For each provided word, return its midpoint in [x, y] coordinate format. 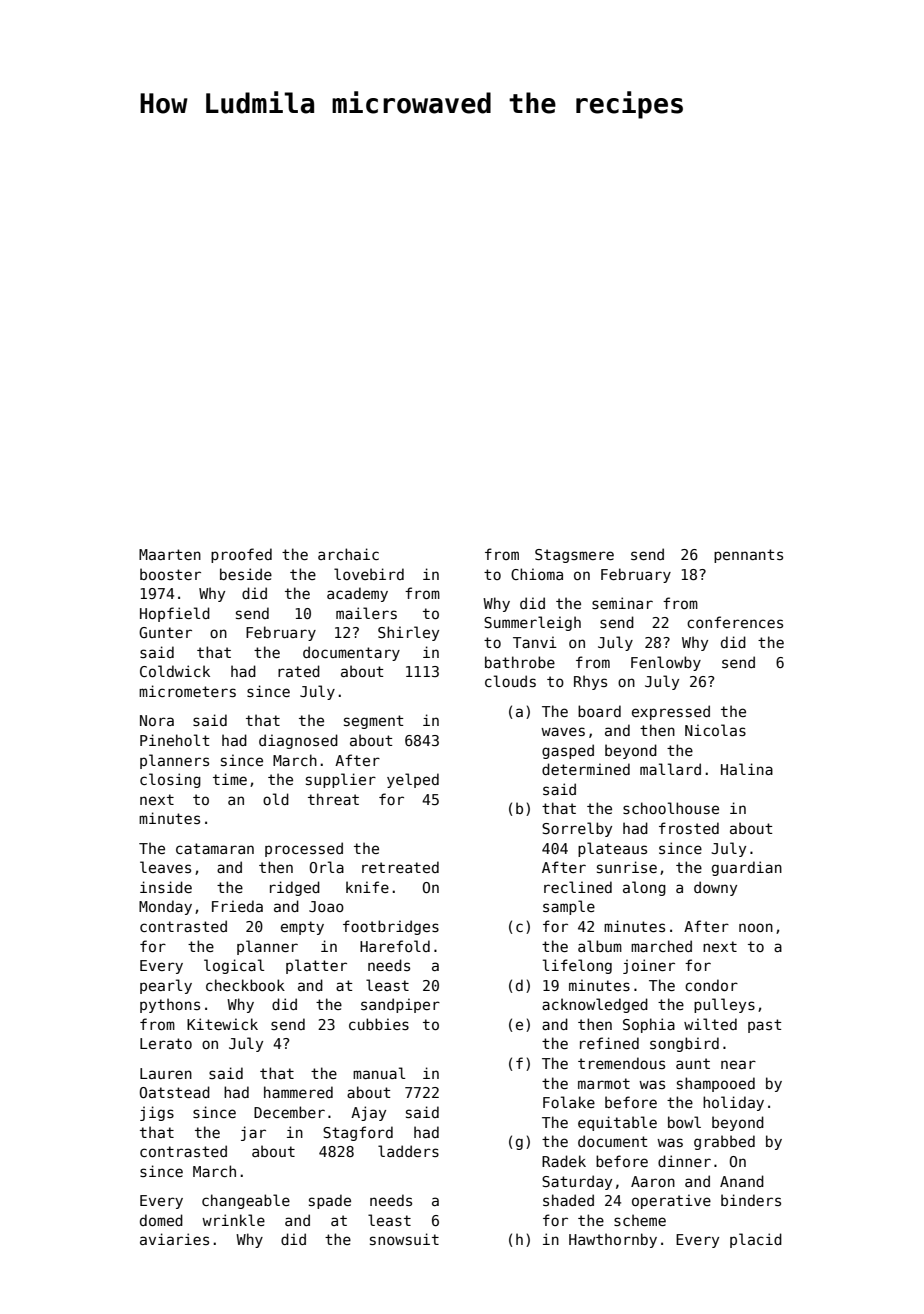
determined [586, 769]
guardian [747, 868]
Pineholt [174, 740]
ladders [408, 1151]
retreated [400, 867]
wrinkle [233, 1220]
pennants [748, 556]
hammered [298, 1092]
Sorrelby [577, 829]
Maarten [170, 554]
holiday [733, 1103]
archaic [348, 554]
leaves [165, 867]
